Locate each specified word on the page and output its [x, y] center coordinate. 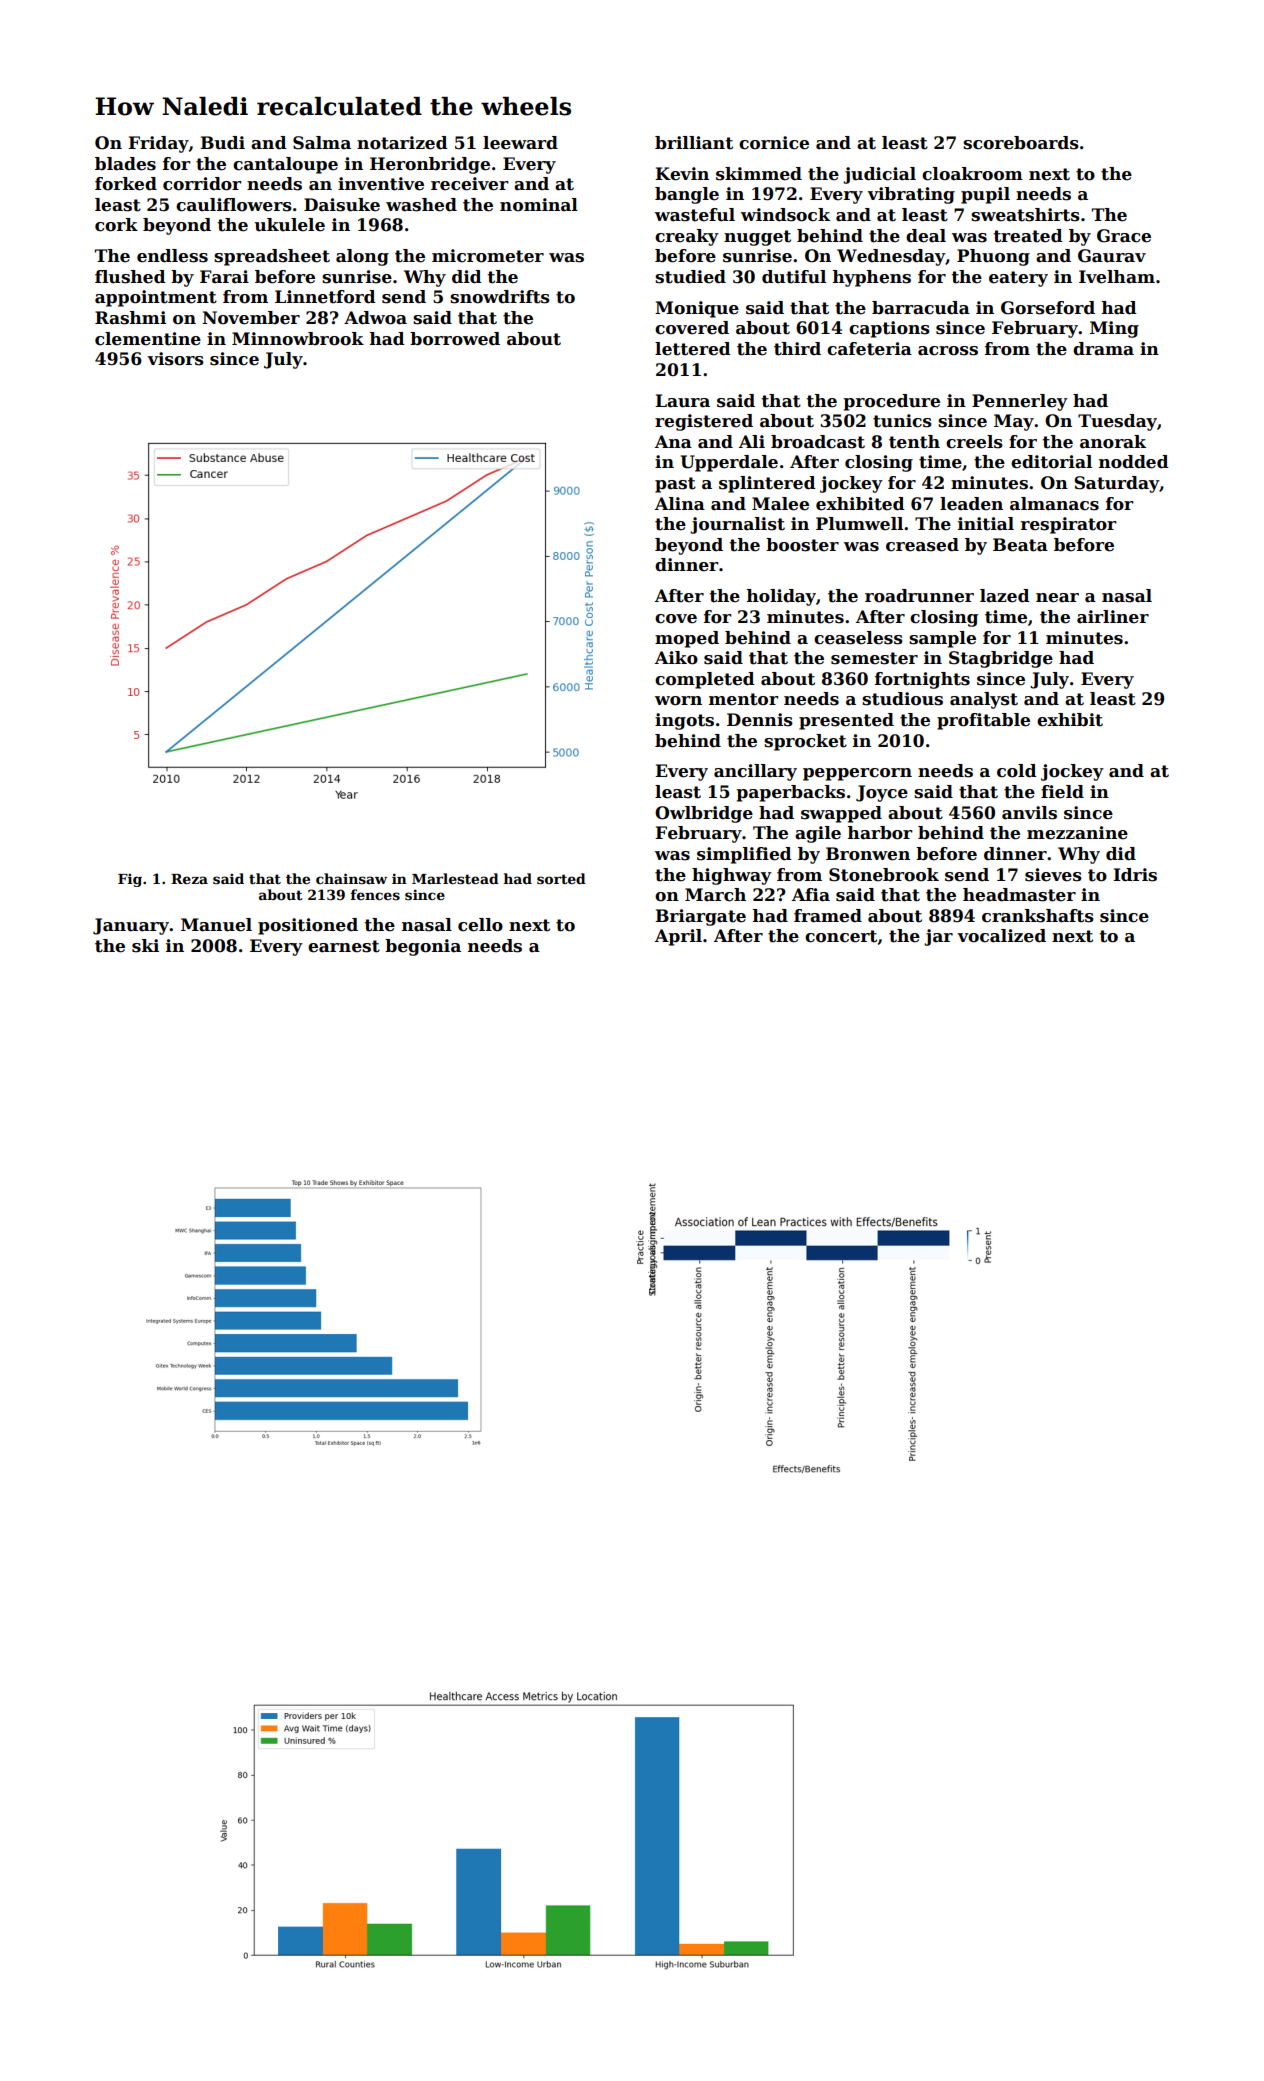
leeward [520, 143]
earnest [344, 946]
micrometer [488, 256]
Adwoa [375, 318]
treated [1028, 236]
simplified [744, 855]
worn [678, 701]
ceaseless [858, 638]
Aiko [676, 658]
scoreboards [1021, 143]
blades [125, 164]
